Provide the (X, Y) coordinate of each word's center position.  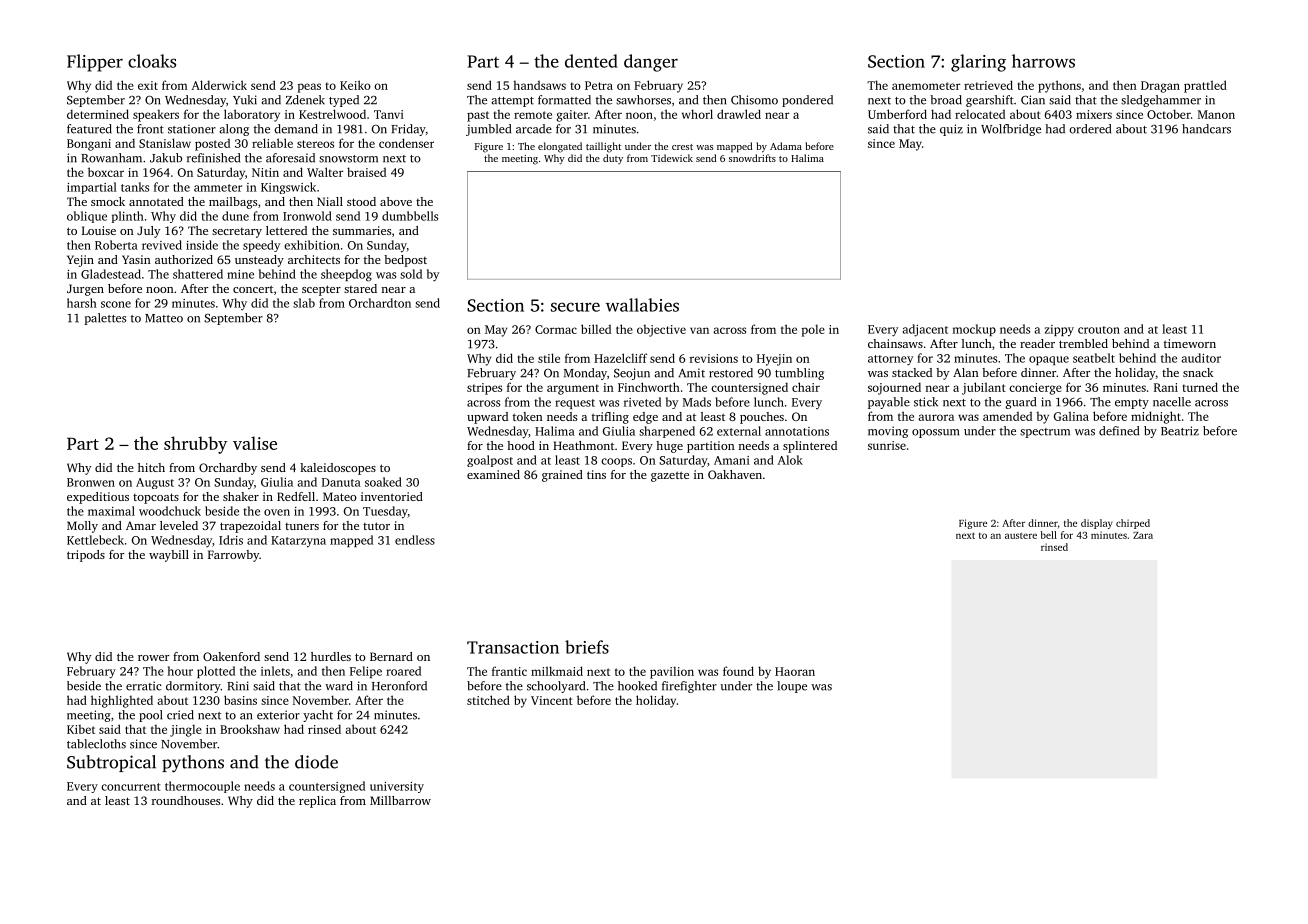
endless (415, 540)
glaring (978, 63)
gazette (670, 476)
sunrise (887, 445)
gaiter (572, 116)
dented (591, 61)
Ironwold (307, 216)
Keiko (355, 85)
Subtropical (111, 763)
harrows (1043, 61)
